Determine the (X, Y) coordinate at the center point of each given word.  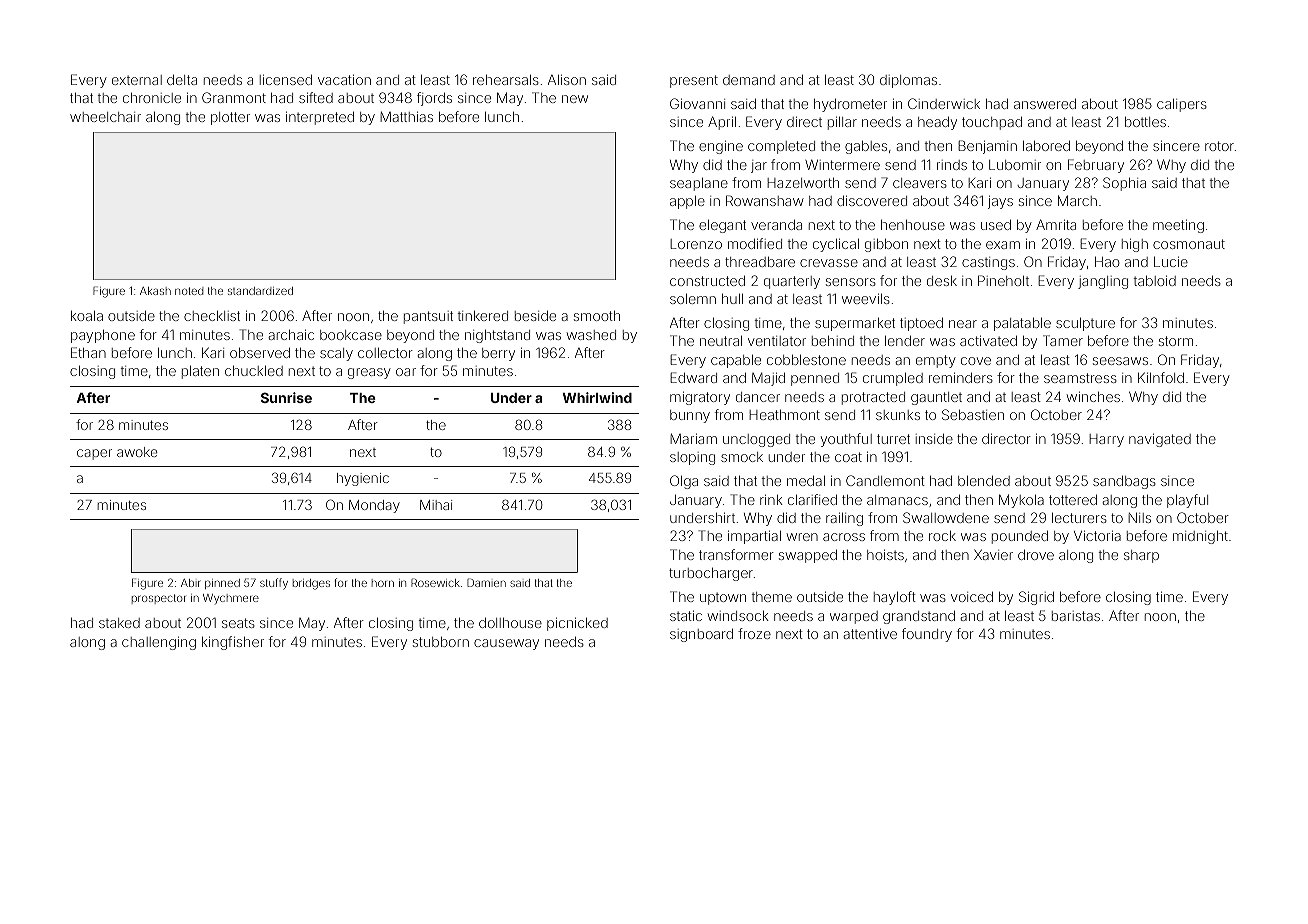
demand (749, 80)
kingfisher (233, 643)
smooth (597, 316)
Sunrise (286, 397)
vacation (344, 79)
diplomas (908, 81)
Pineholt (1003, 280)
